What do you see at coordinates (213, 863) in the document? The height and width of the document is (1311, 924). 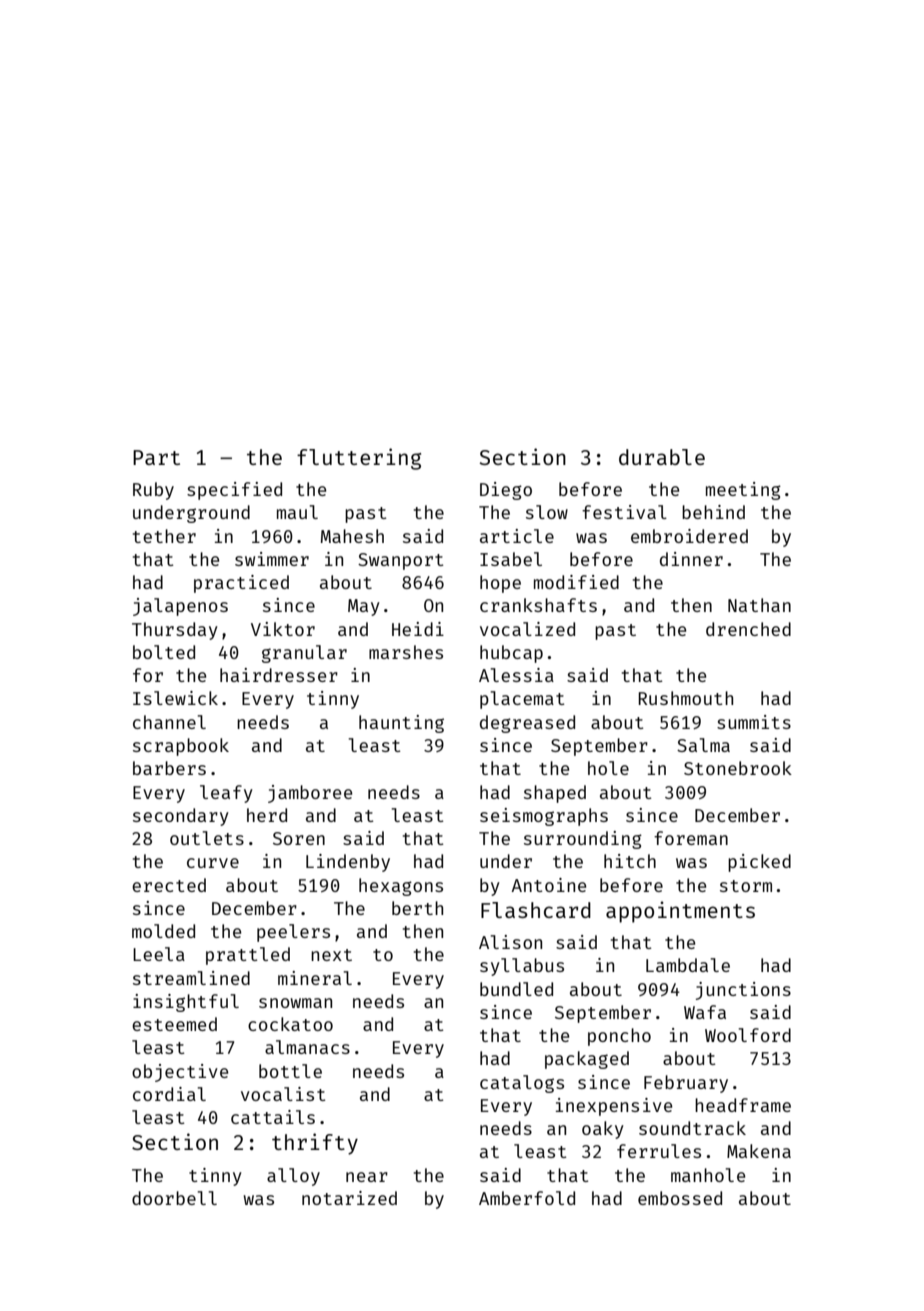 I see `curve` at bounding box center [213, 863].
